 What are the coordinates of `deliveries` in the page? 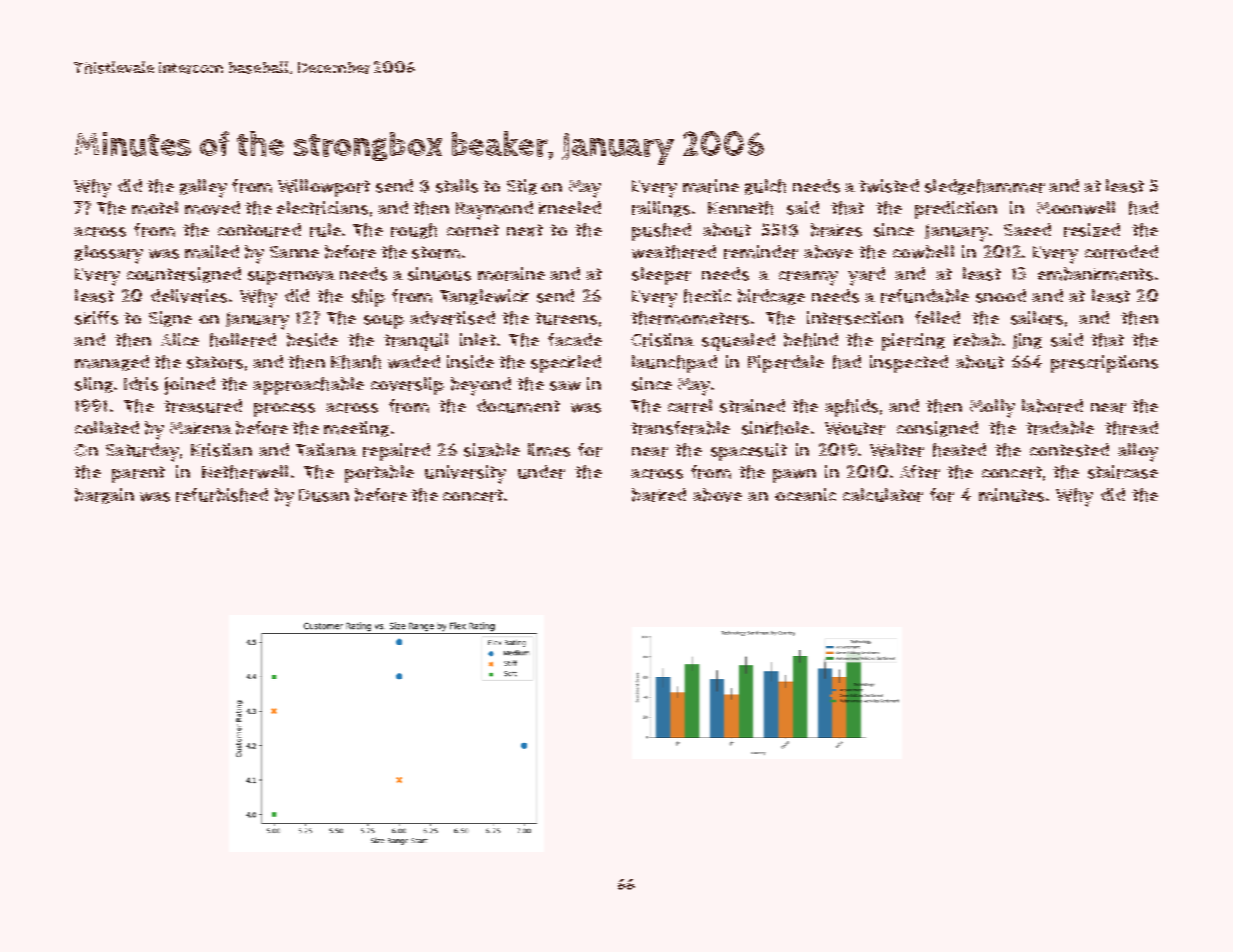 It's located at (189, 296).
